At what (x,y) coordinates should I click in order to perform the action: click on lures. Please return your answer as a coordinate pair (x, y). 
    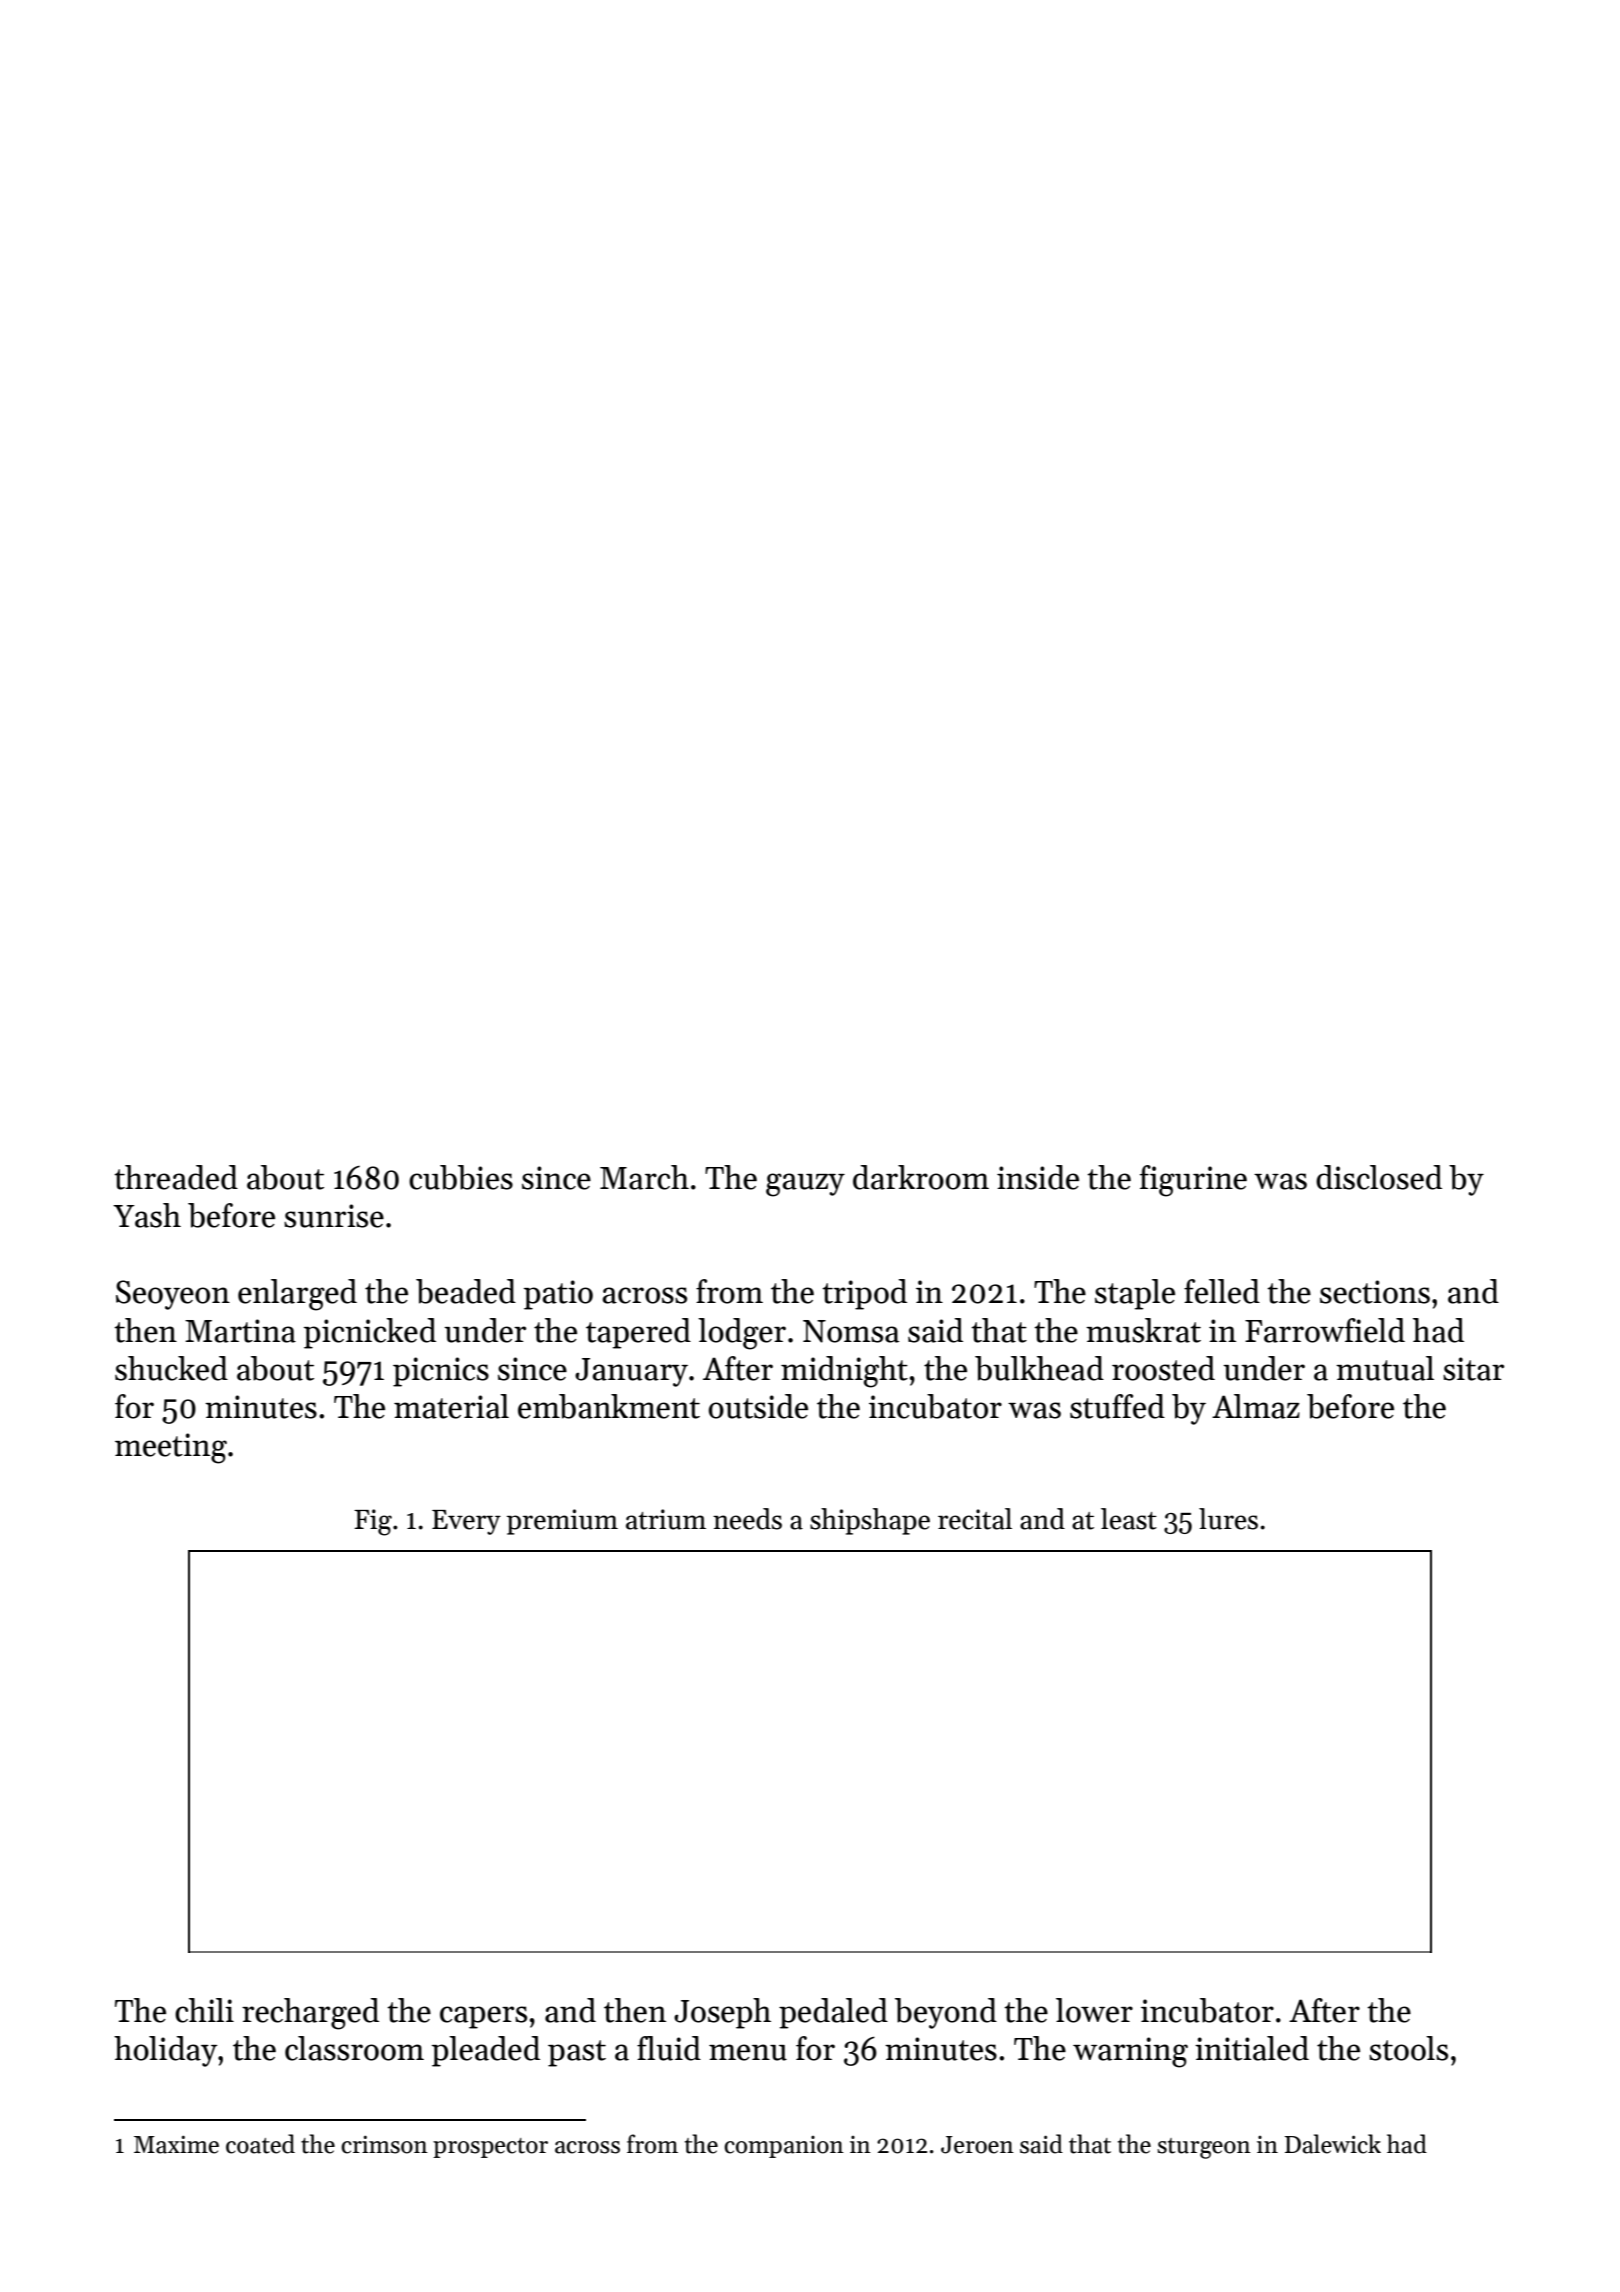
    Looking at the image, I should click on (1228, 1519).
